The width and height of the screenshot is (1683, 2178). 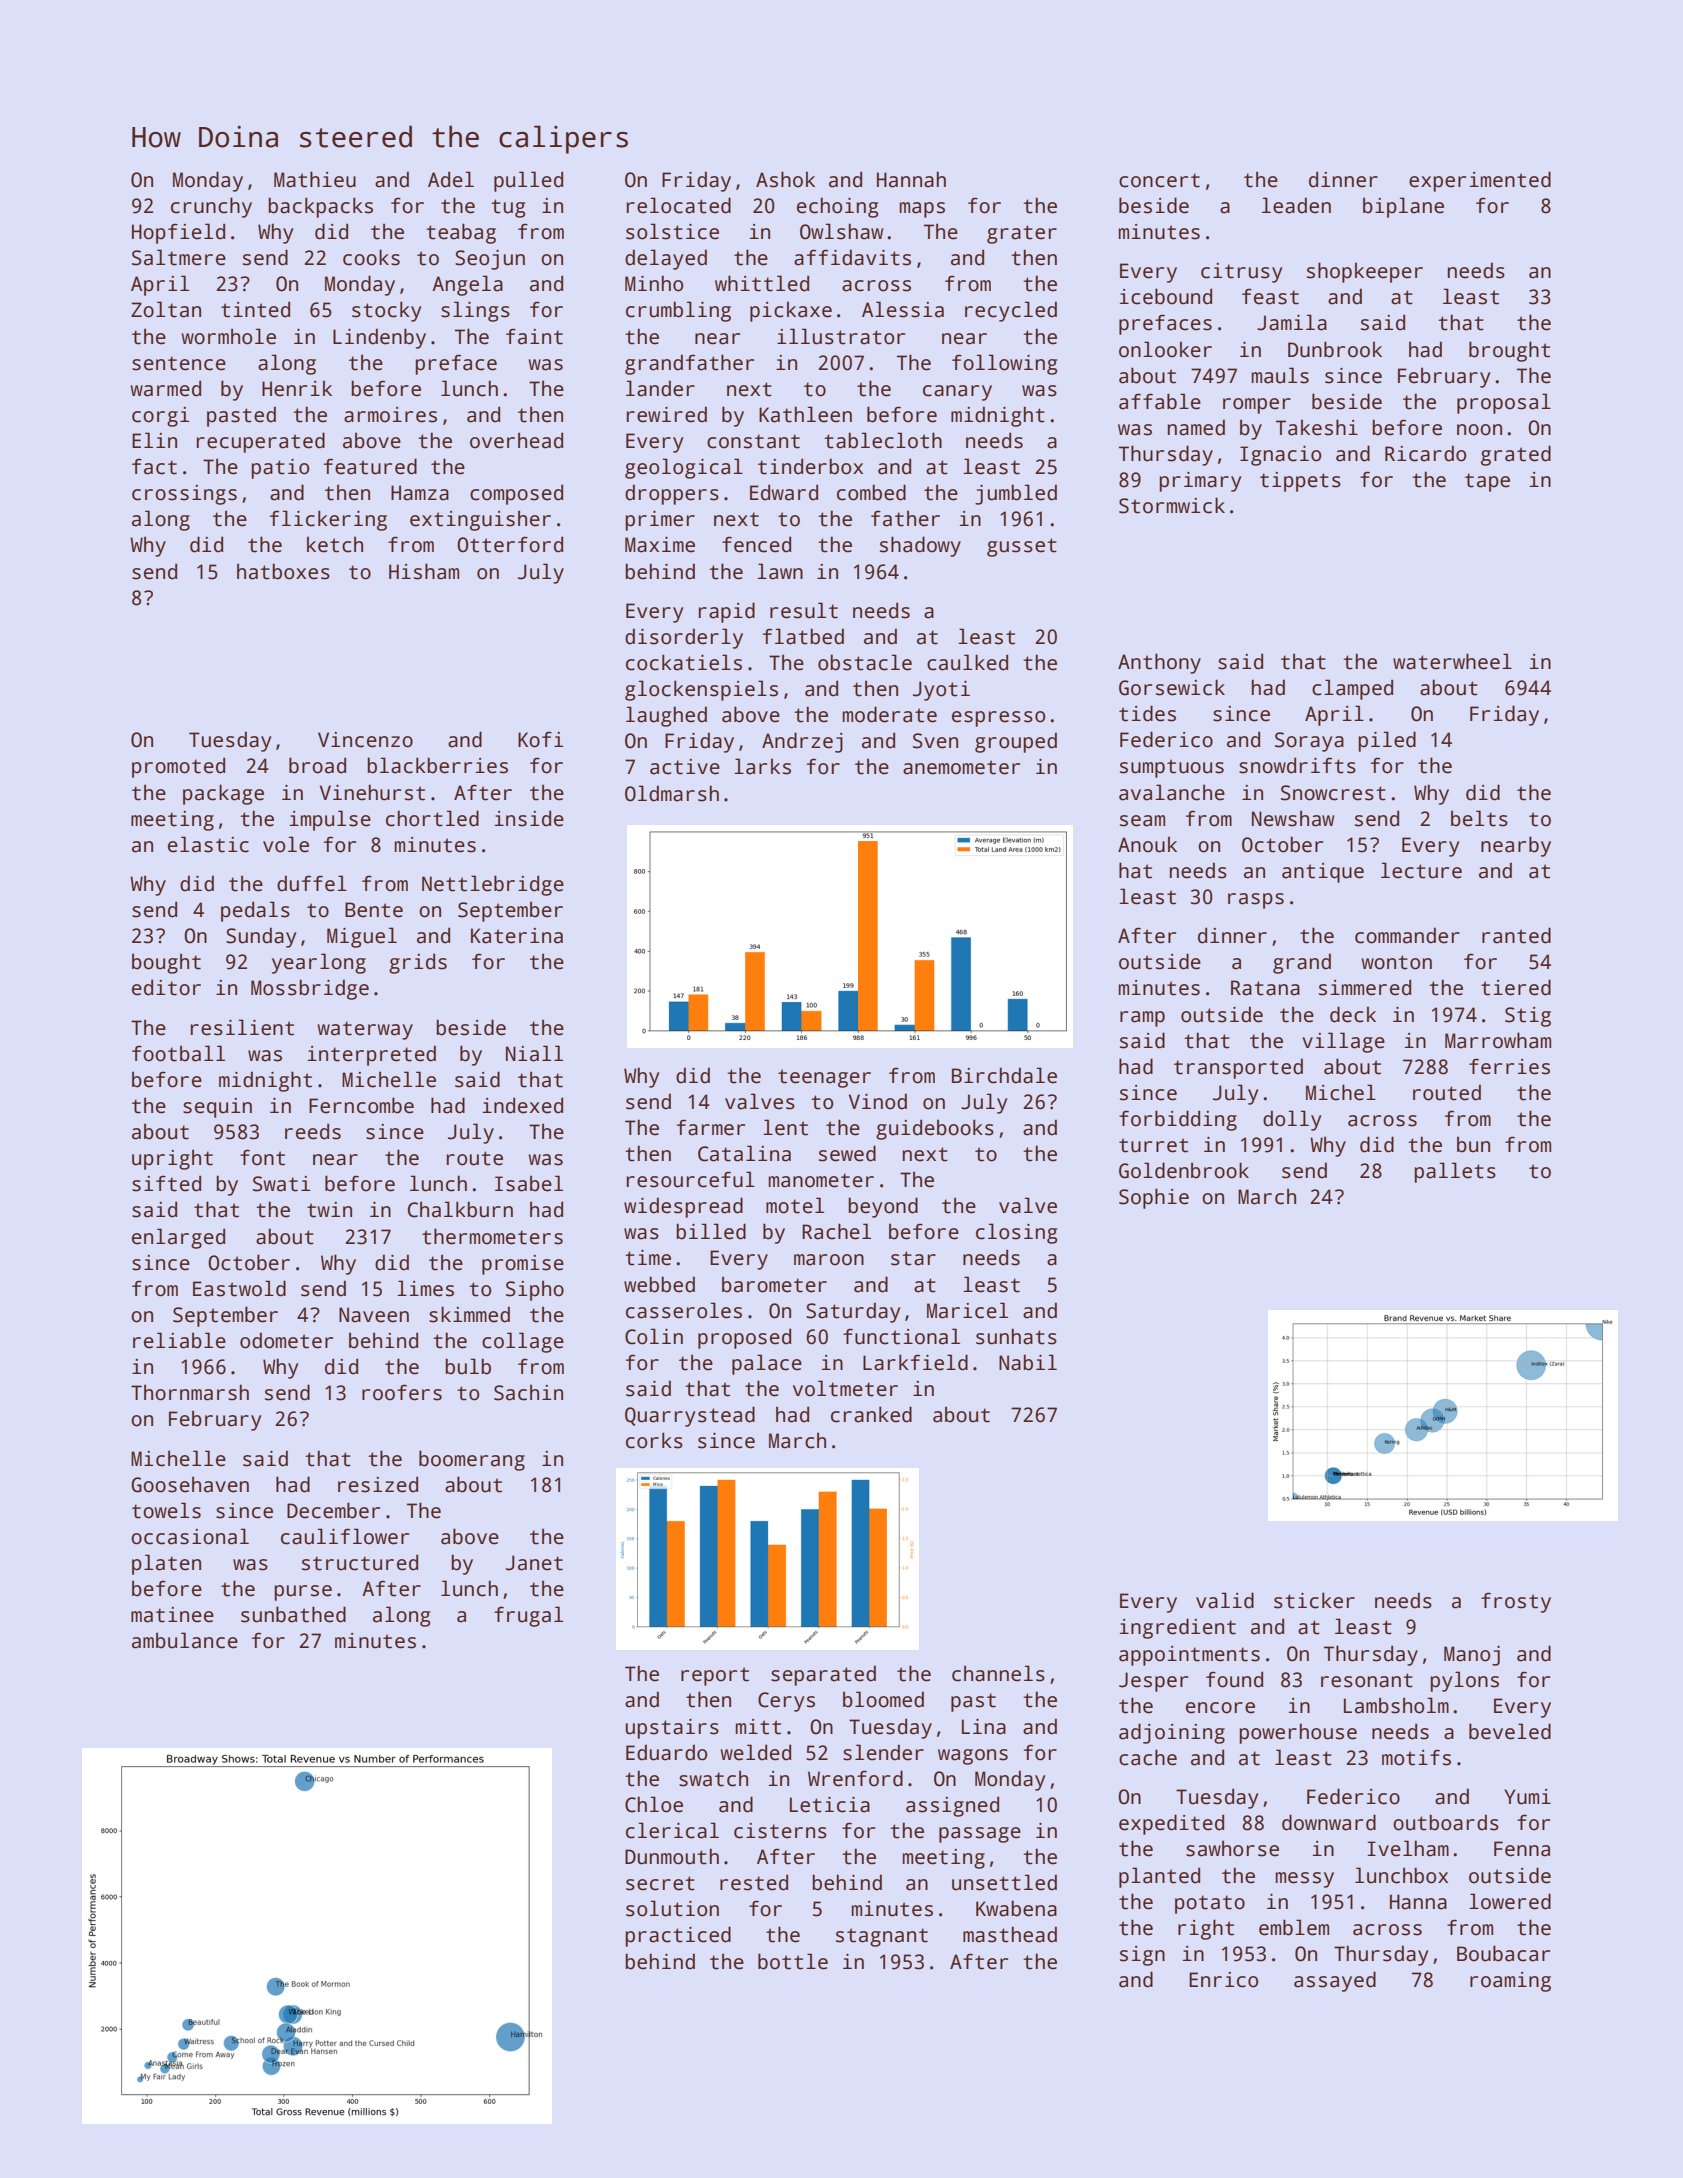 I want to click on structured, so click(x=360, y=1562).
